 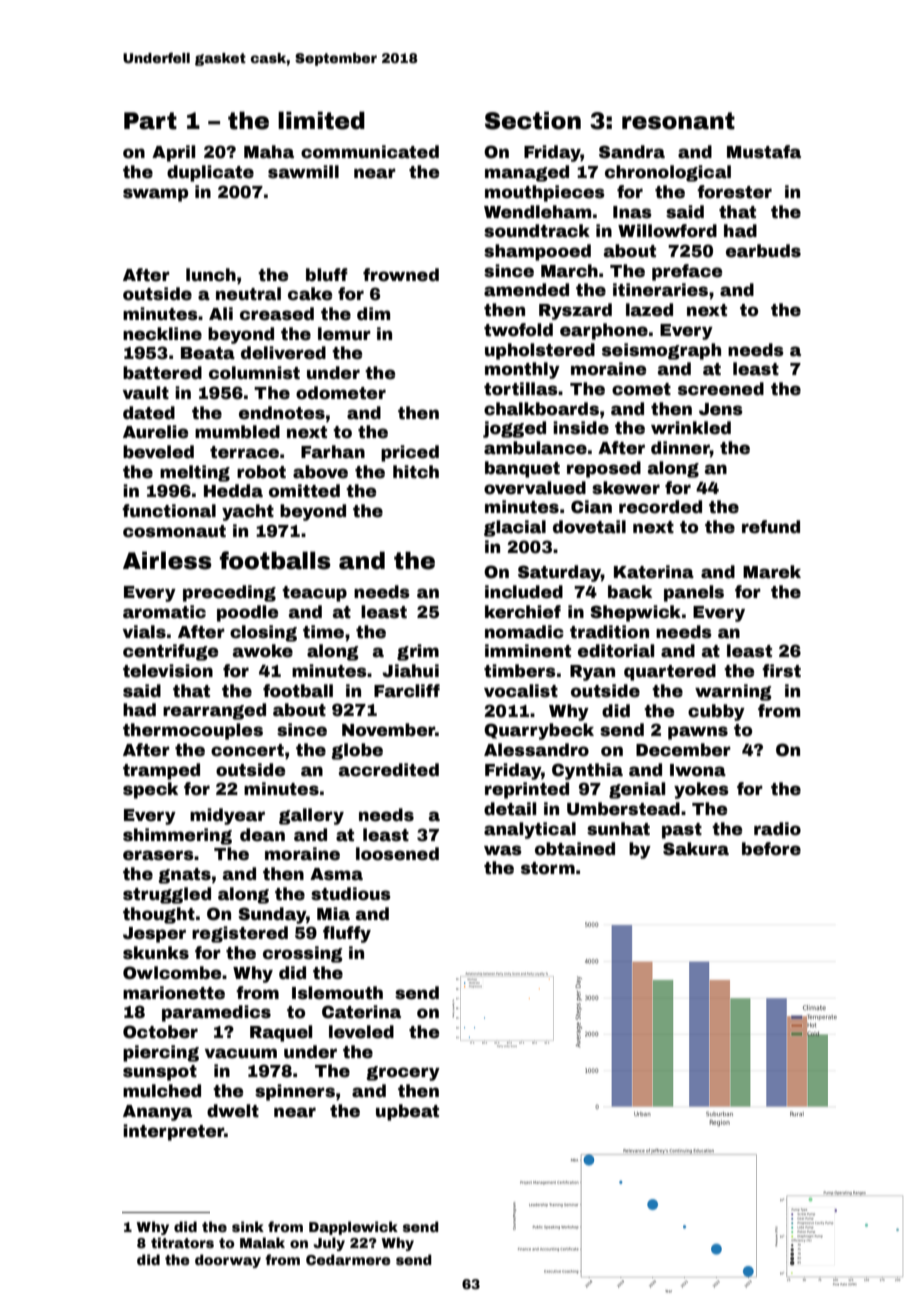 What do you see at coordinates (687, 272) in the page?
I see `preface` at bounding box center [687, 272].
